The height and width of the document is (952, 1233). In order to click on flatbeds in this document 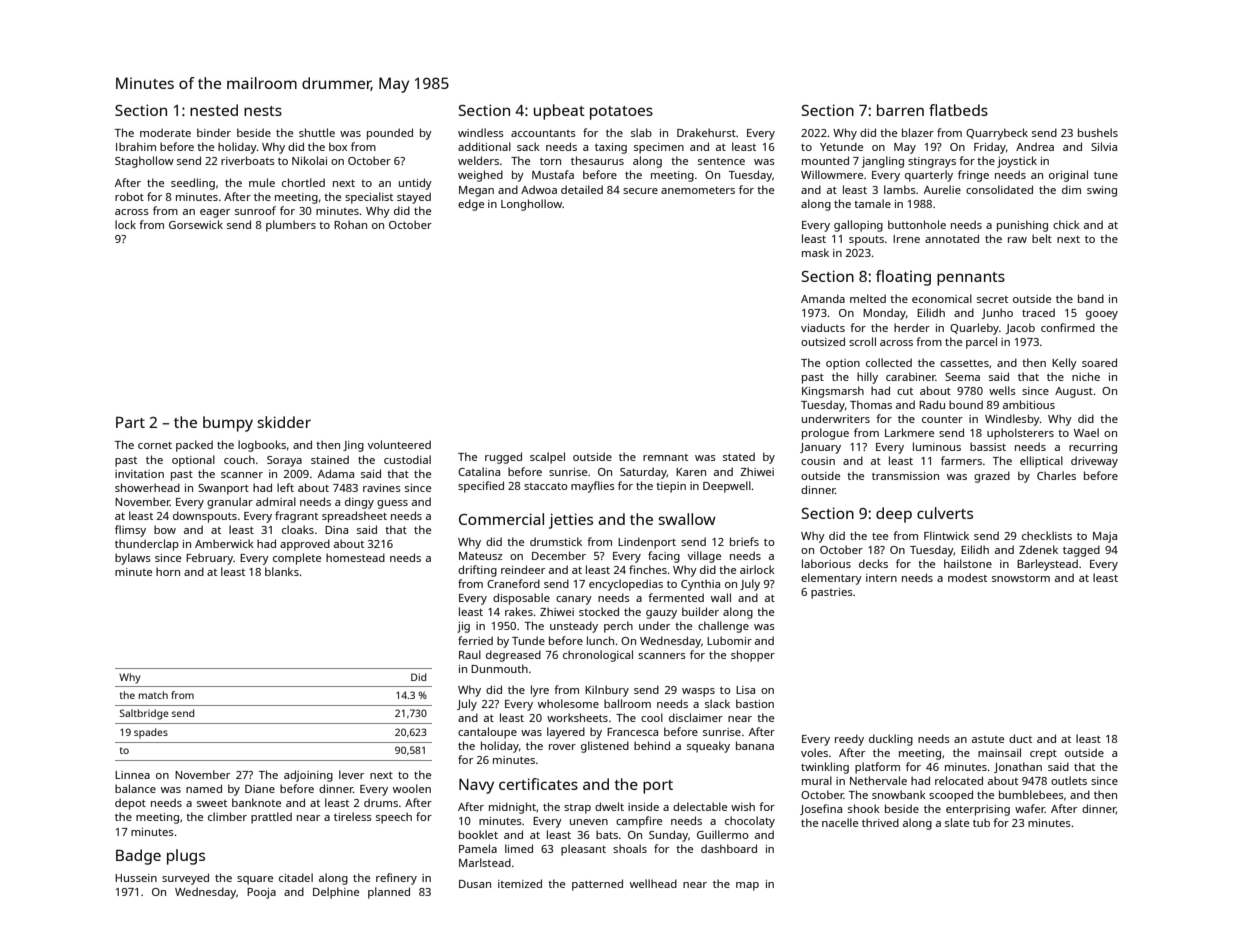, I will do `click(958, 110)`.
